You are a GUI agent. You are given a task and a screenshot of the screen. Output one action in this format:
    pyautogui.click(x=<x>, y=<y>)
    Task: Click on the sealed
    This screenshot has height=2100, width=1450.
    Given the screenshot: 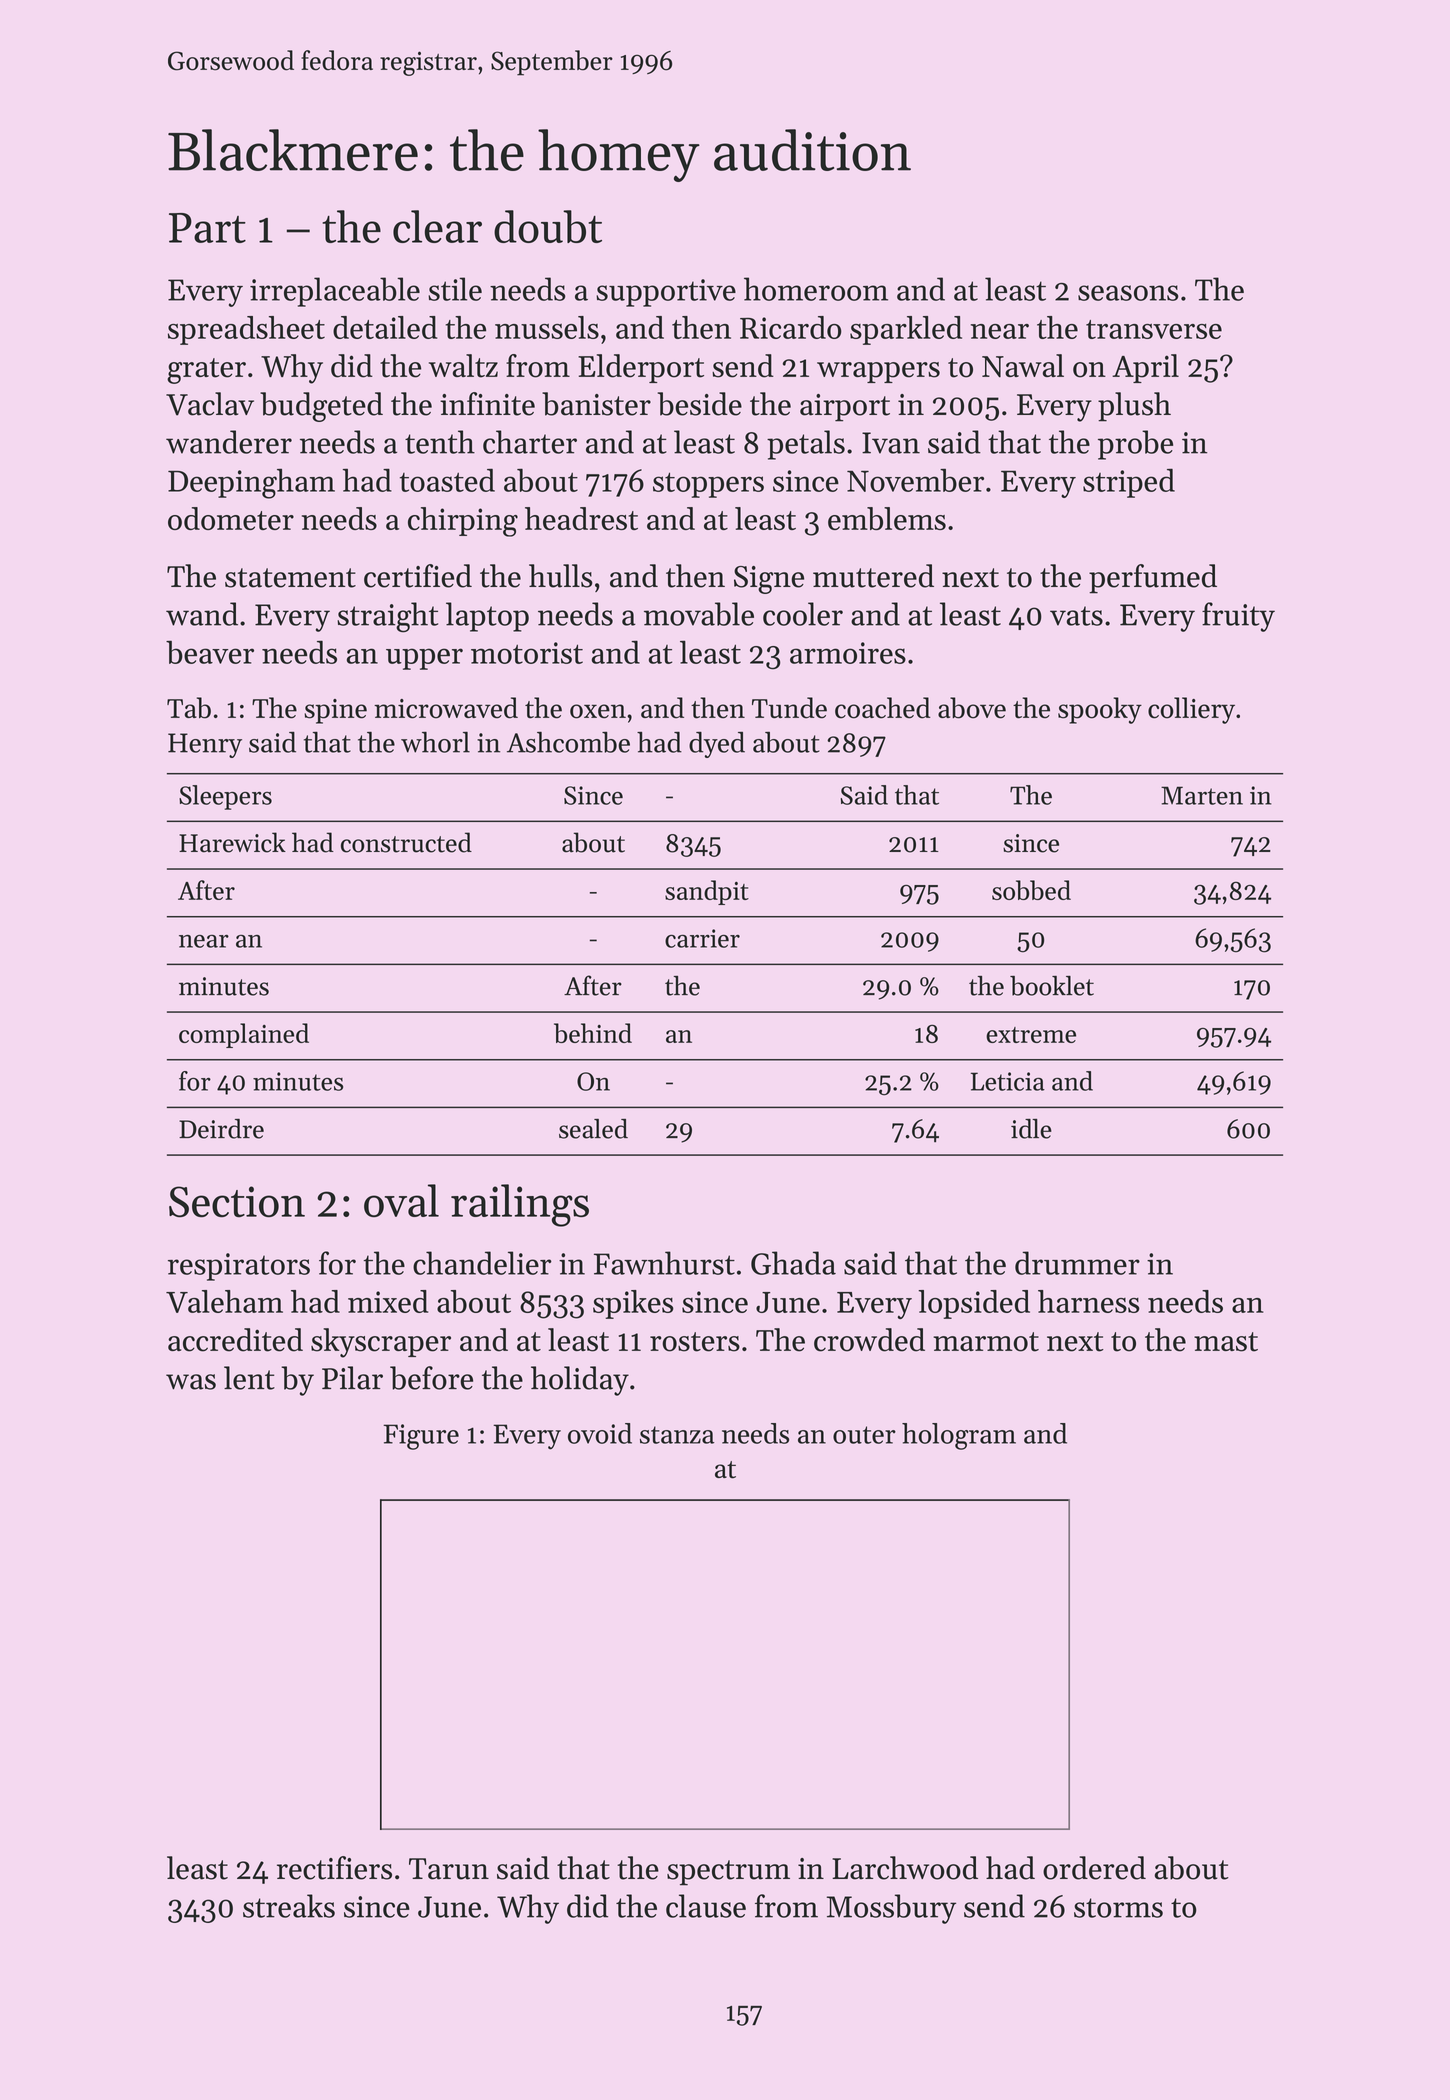 What is the action you would take?
    pyautogui.click(x=593, y=1129)
